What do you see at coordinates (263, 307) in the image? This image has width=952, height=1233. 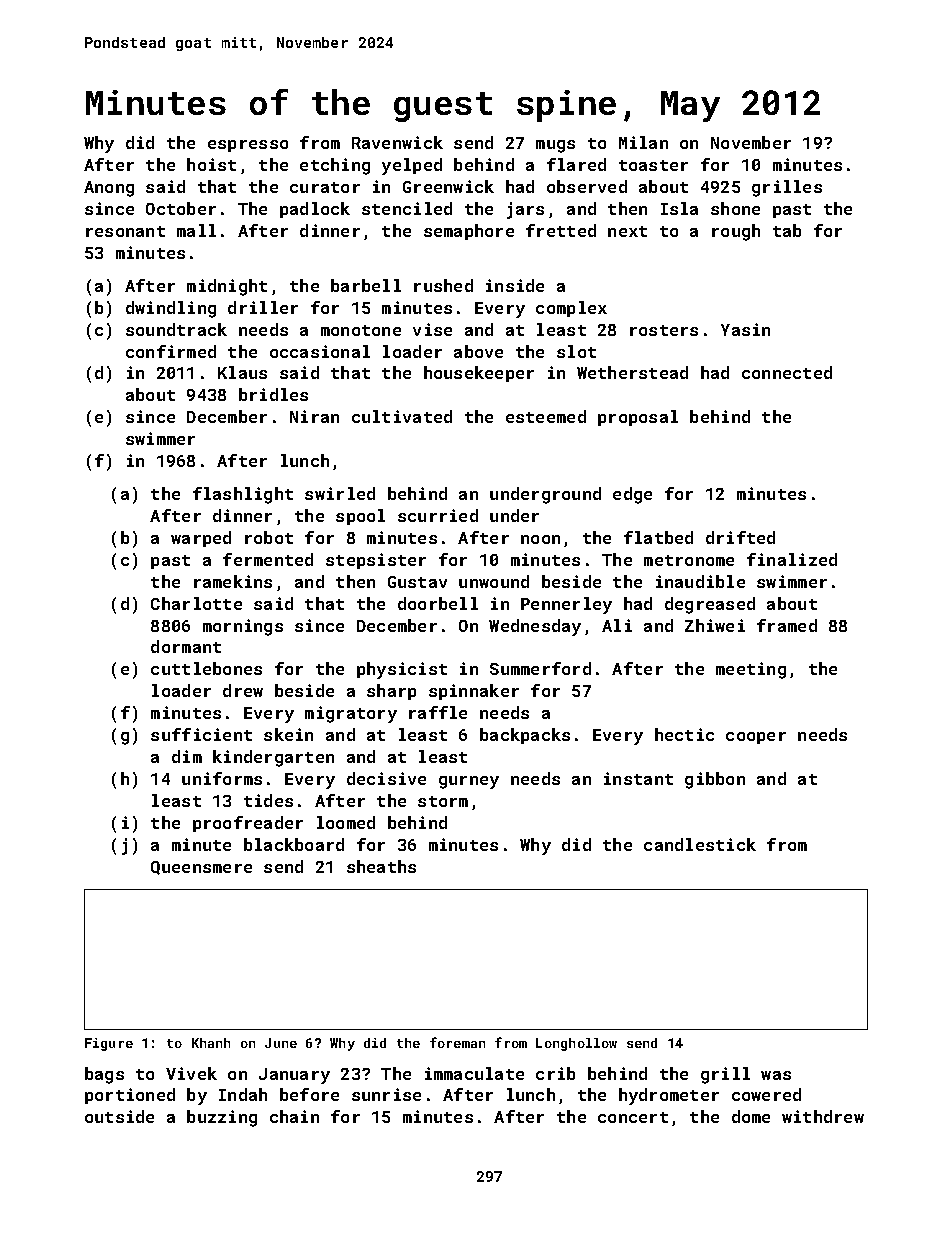 I see `driller` at bounding box center [263, 307].
